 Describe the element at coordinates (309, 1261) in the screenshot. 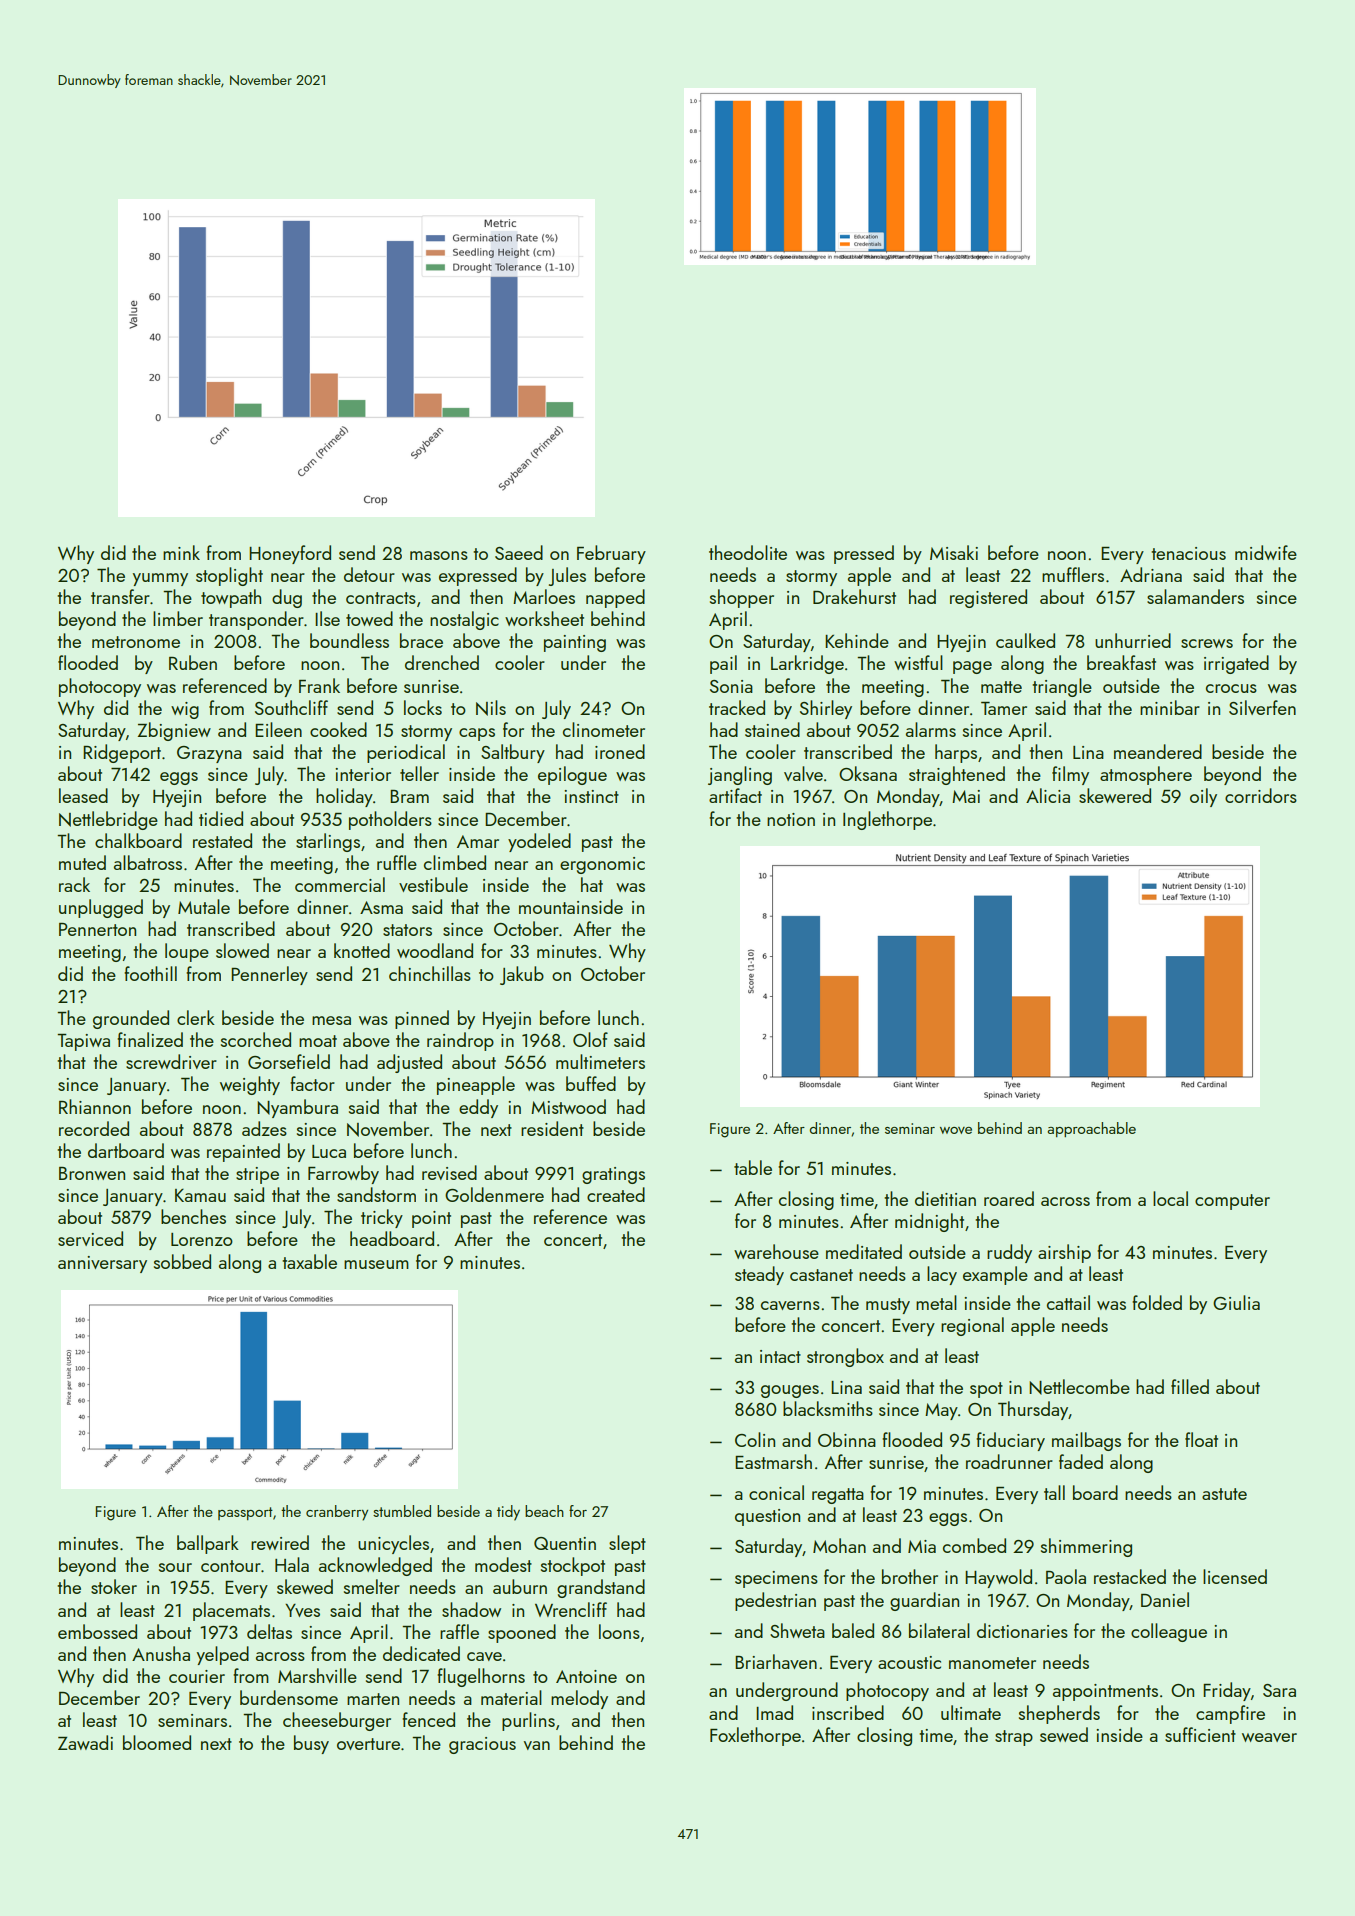

I see `taxable` at that location.
